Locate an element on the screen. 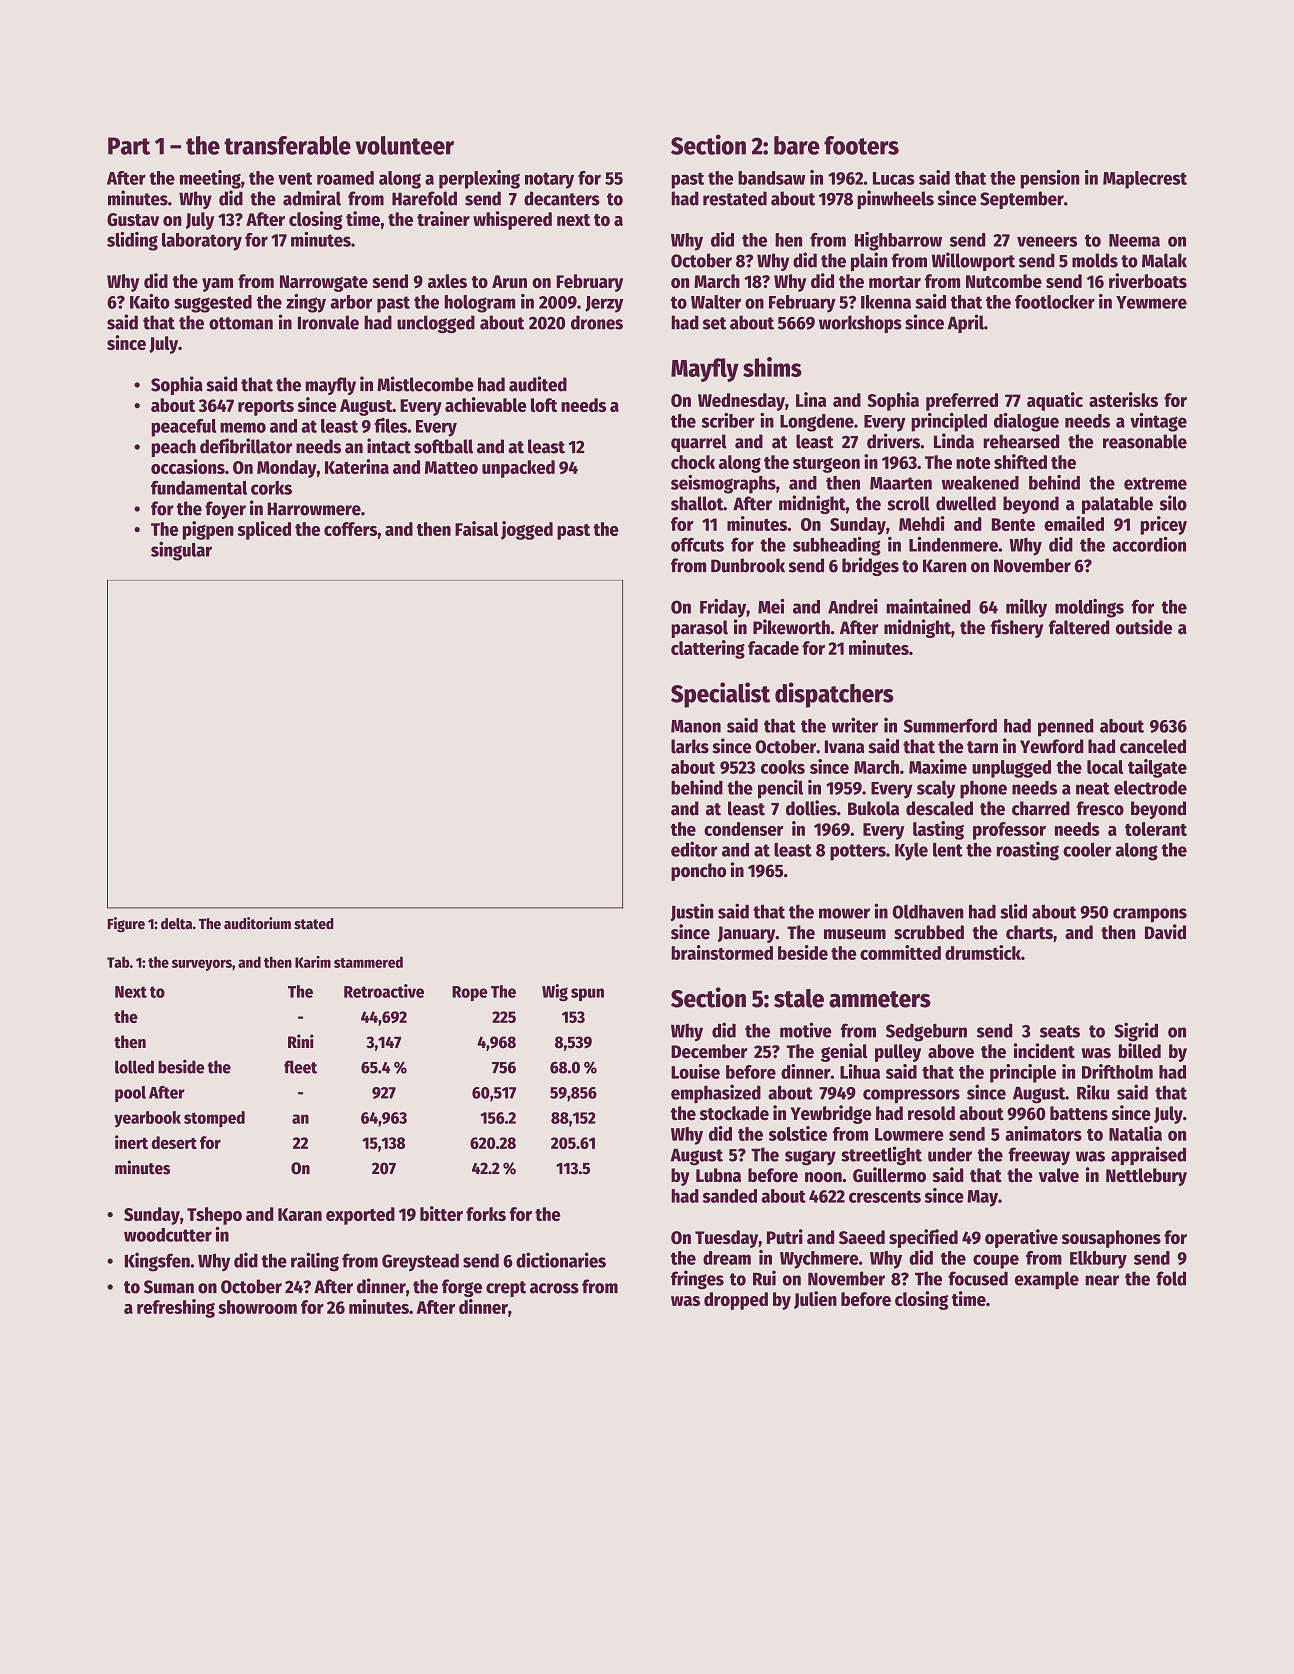 This screenshot has width=1294, height=1674. bitter is located at coordinates (441, 1213).
